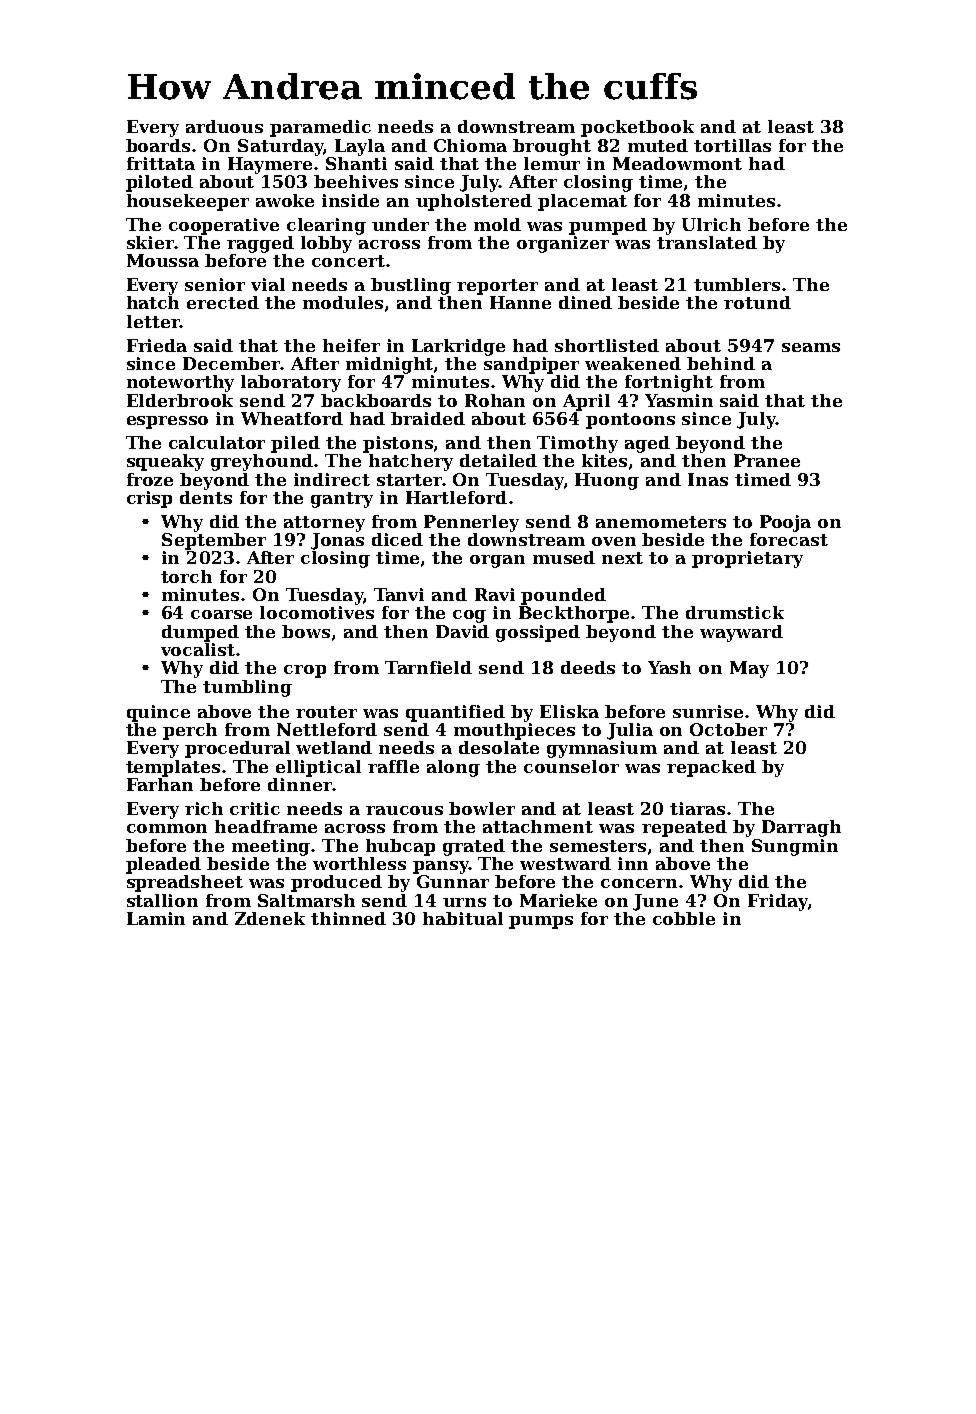  Describe the element at coordinates (637, 128) in the screenshot. I see `pocketbook` at that location.
